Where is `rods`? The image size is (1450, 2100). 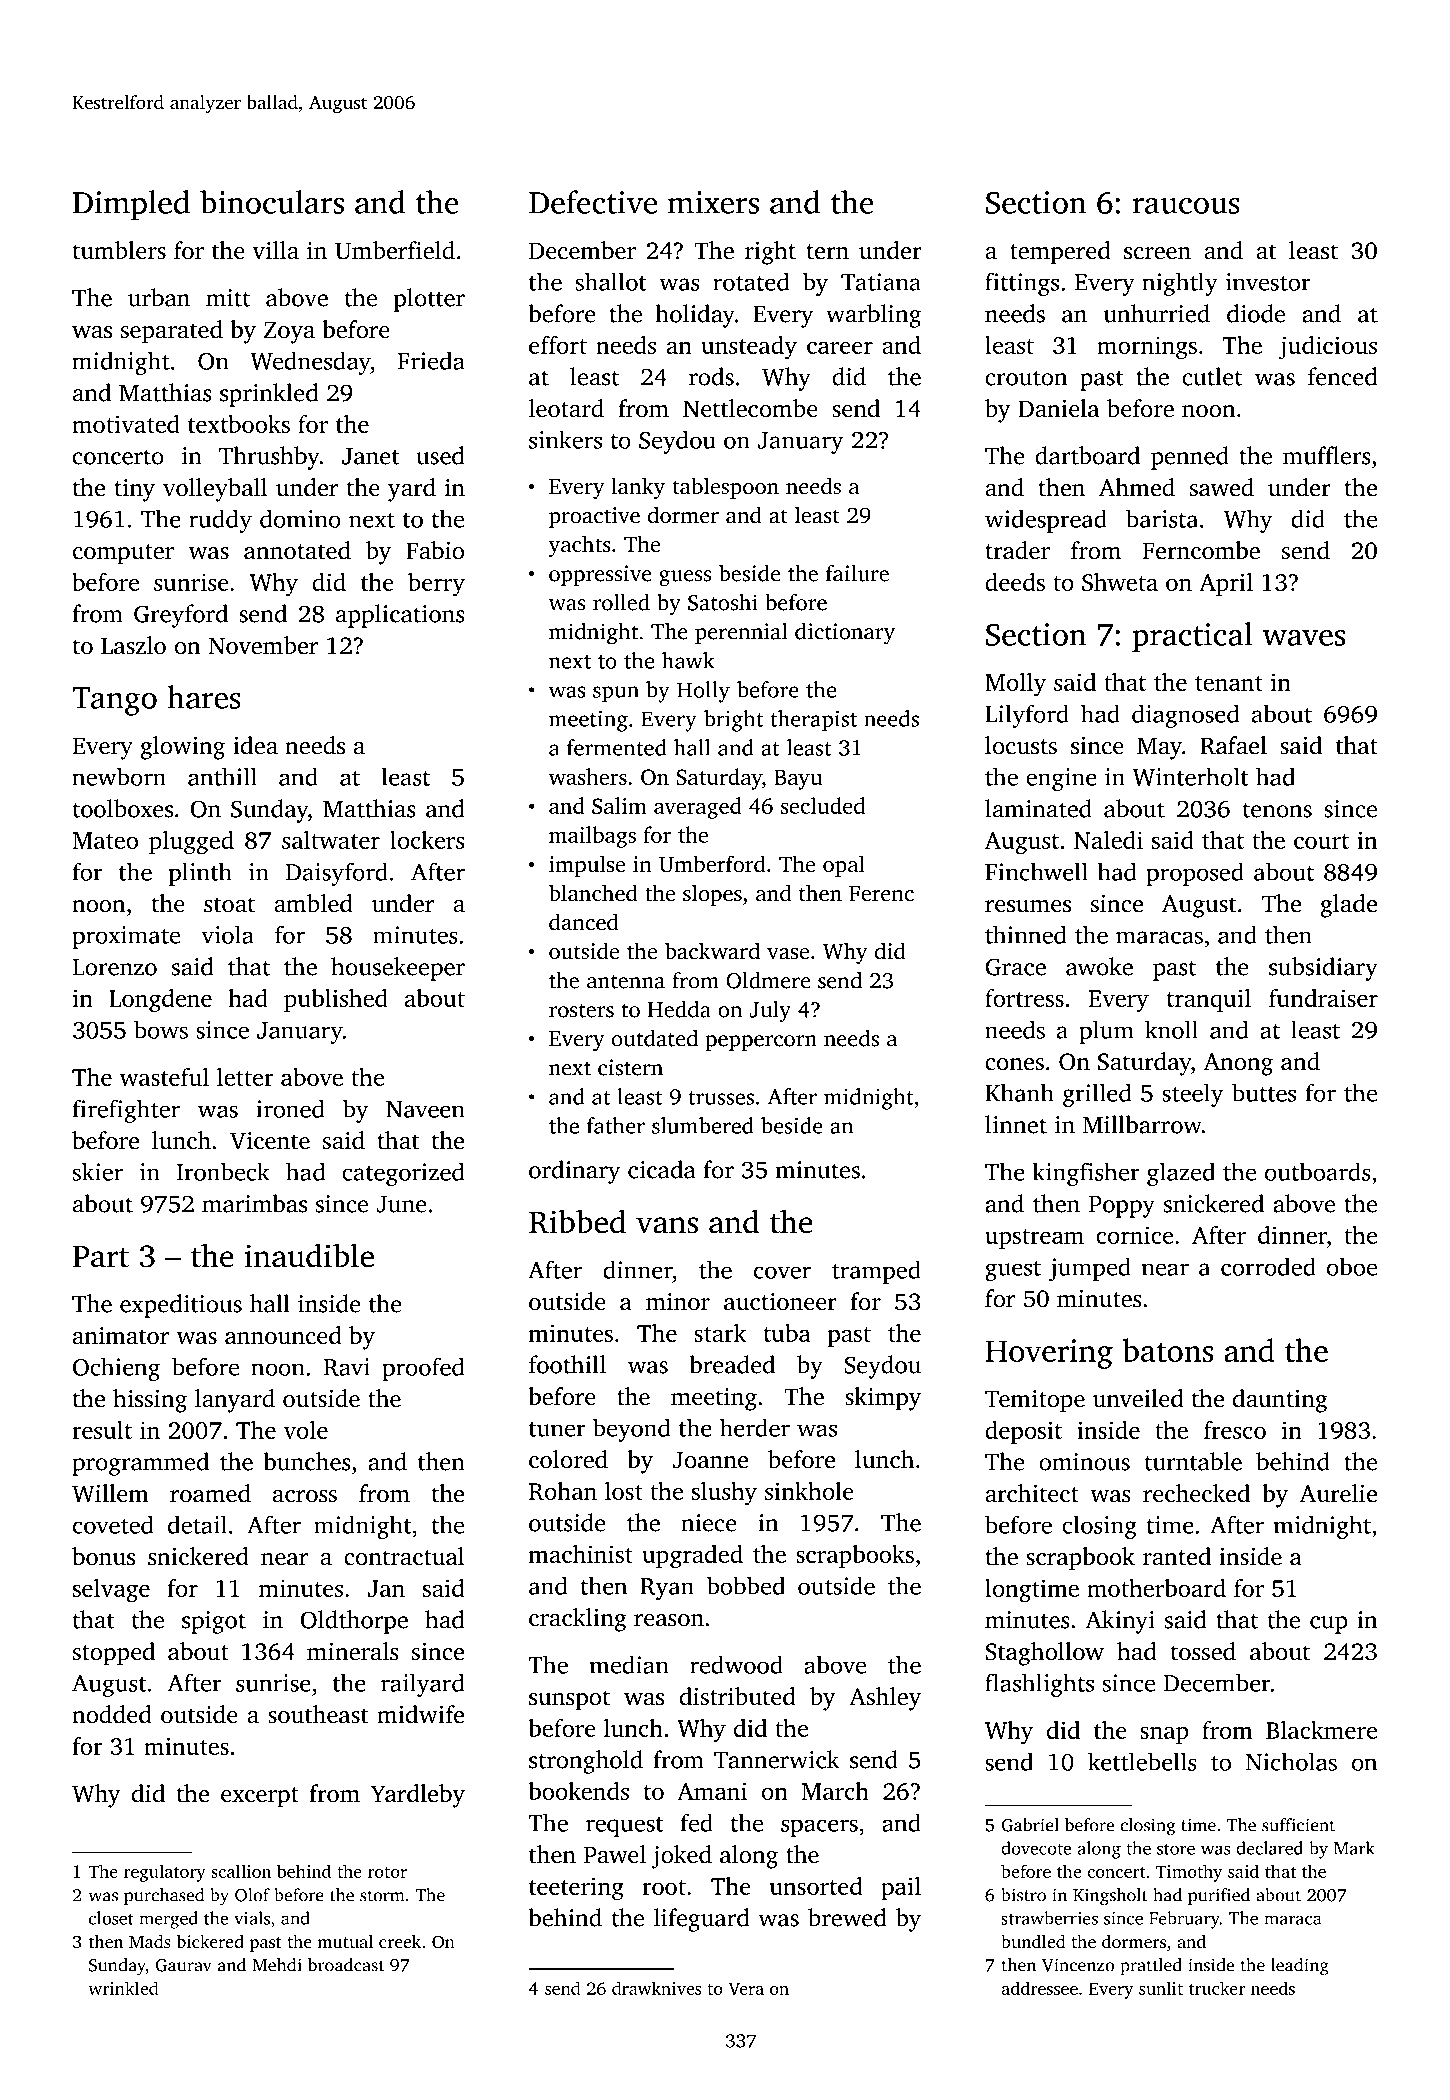 rods is located at coordinates (711, 376).
